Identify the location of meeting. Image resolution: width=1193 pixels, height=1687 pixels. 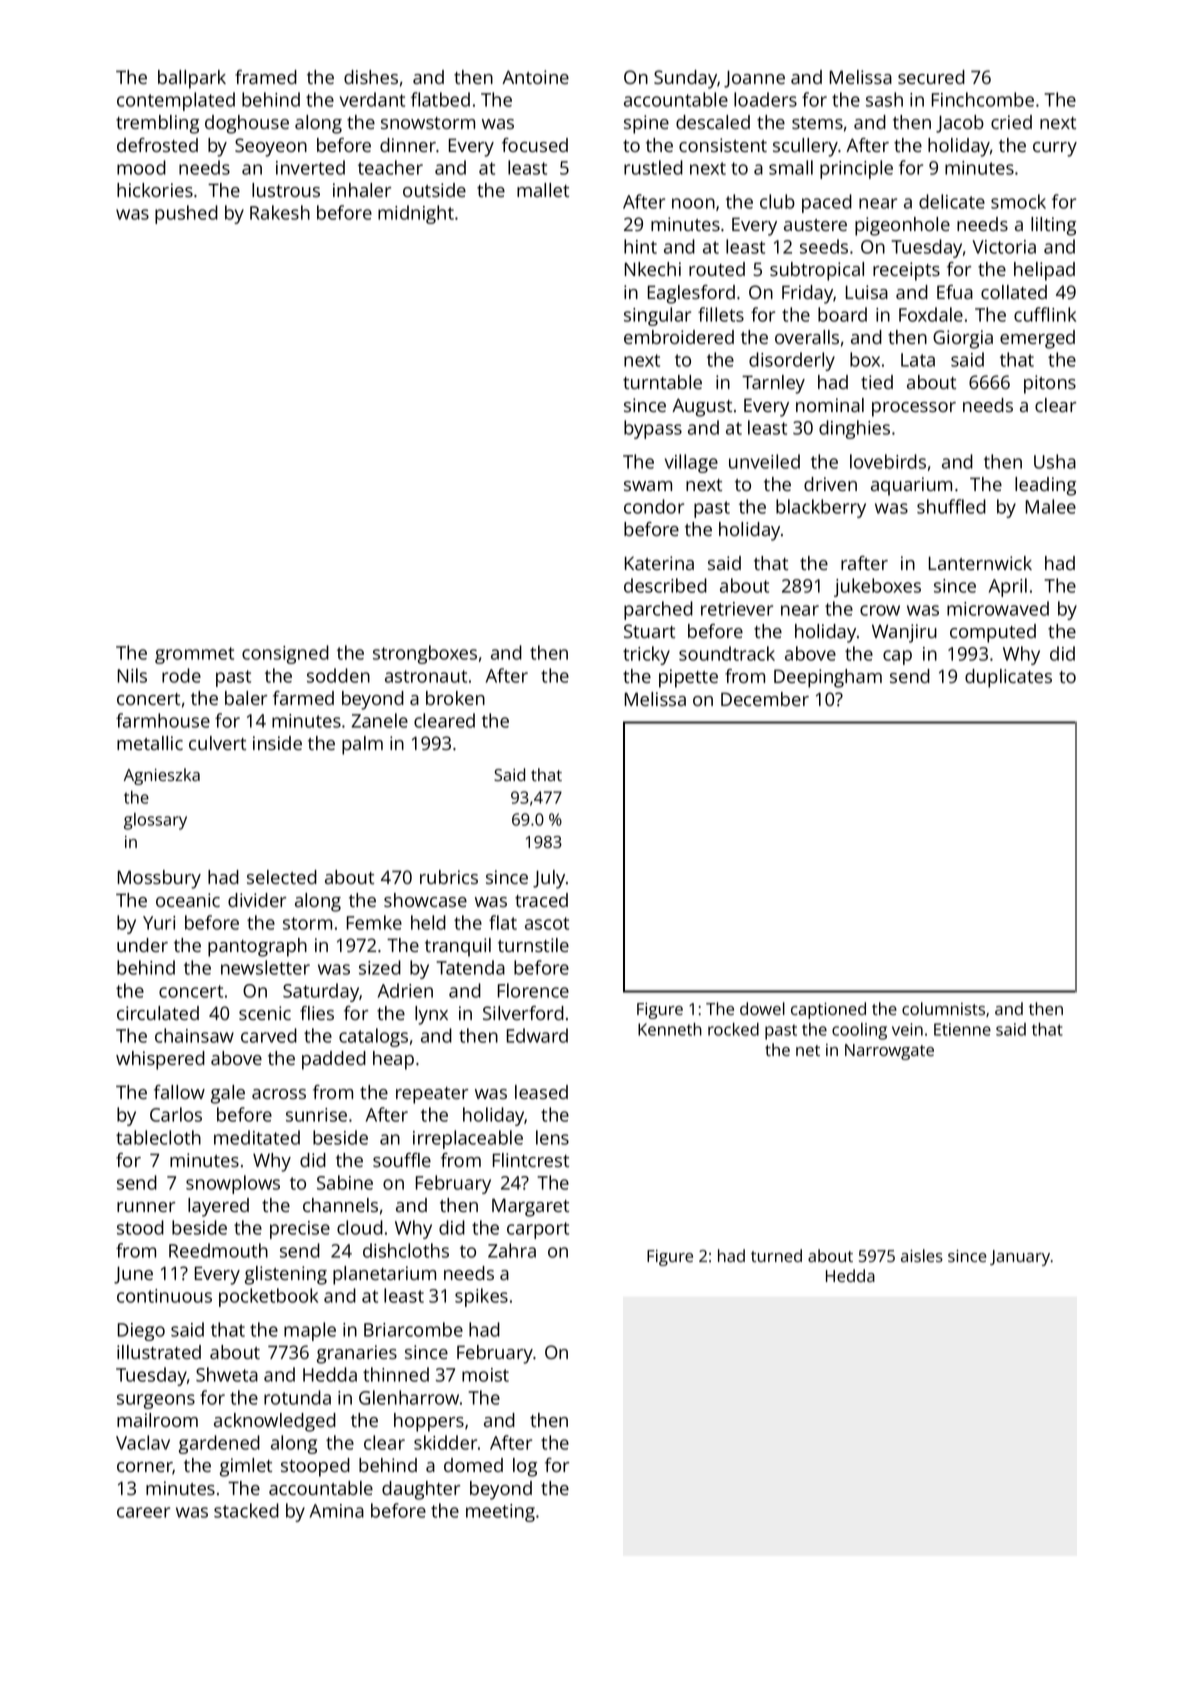
(500, 1513).
